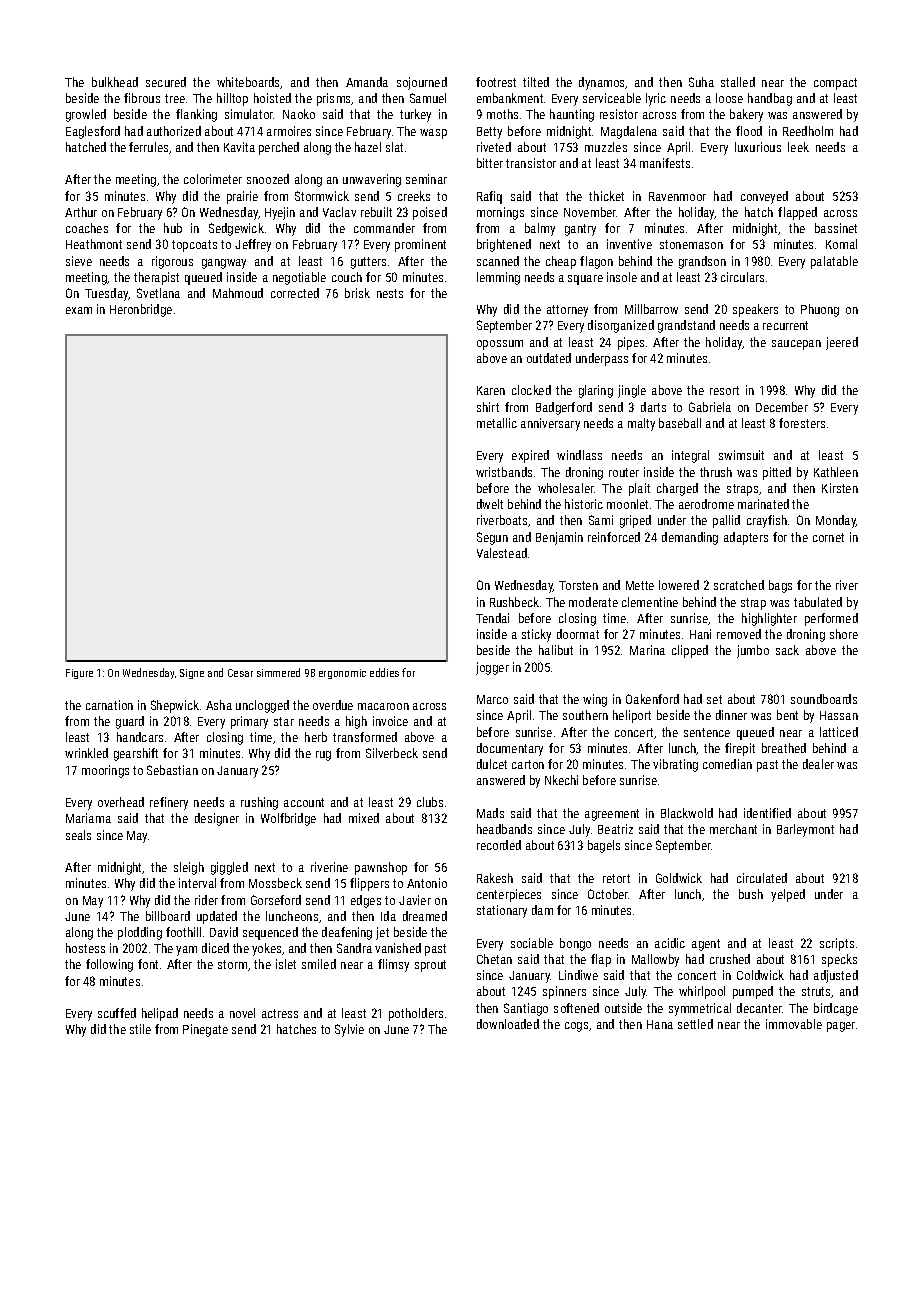 The image size is (924, 1308). Describe the element at coordinates (536, 82) in the image. I see `tilted` at that location.
